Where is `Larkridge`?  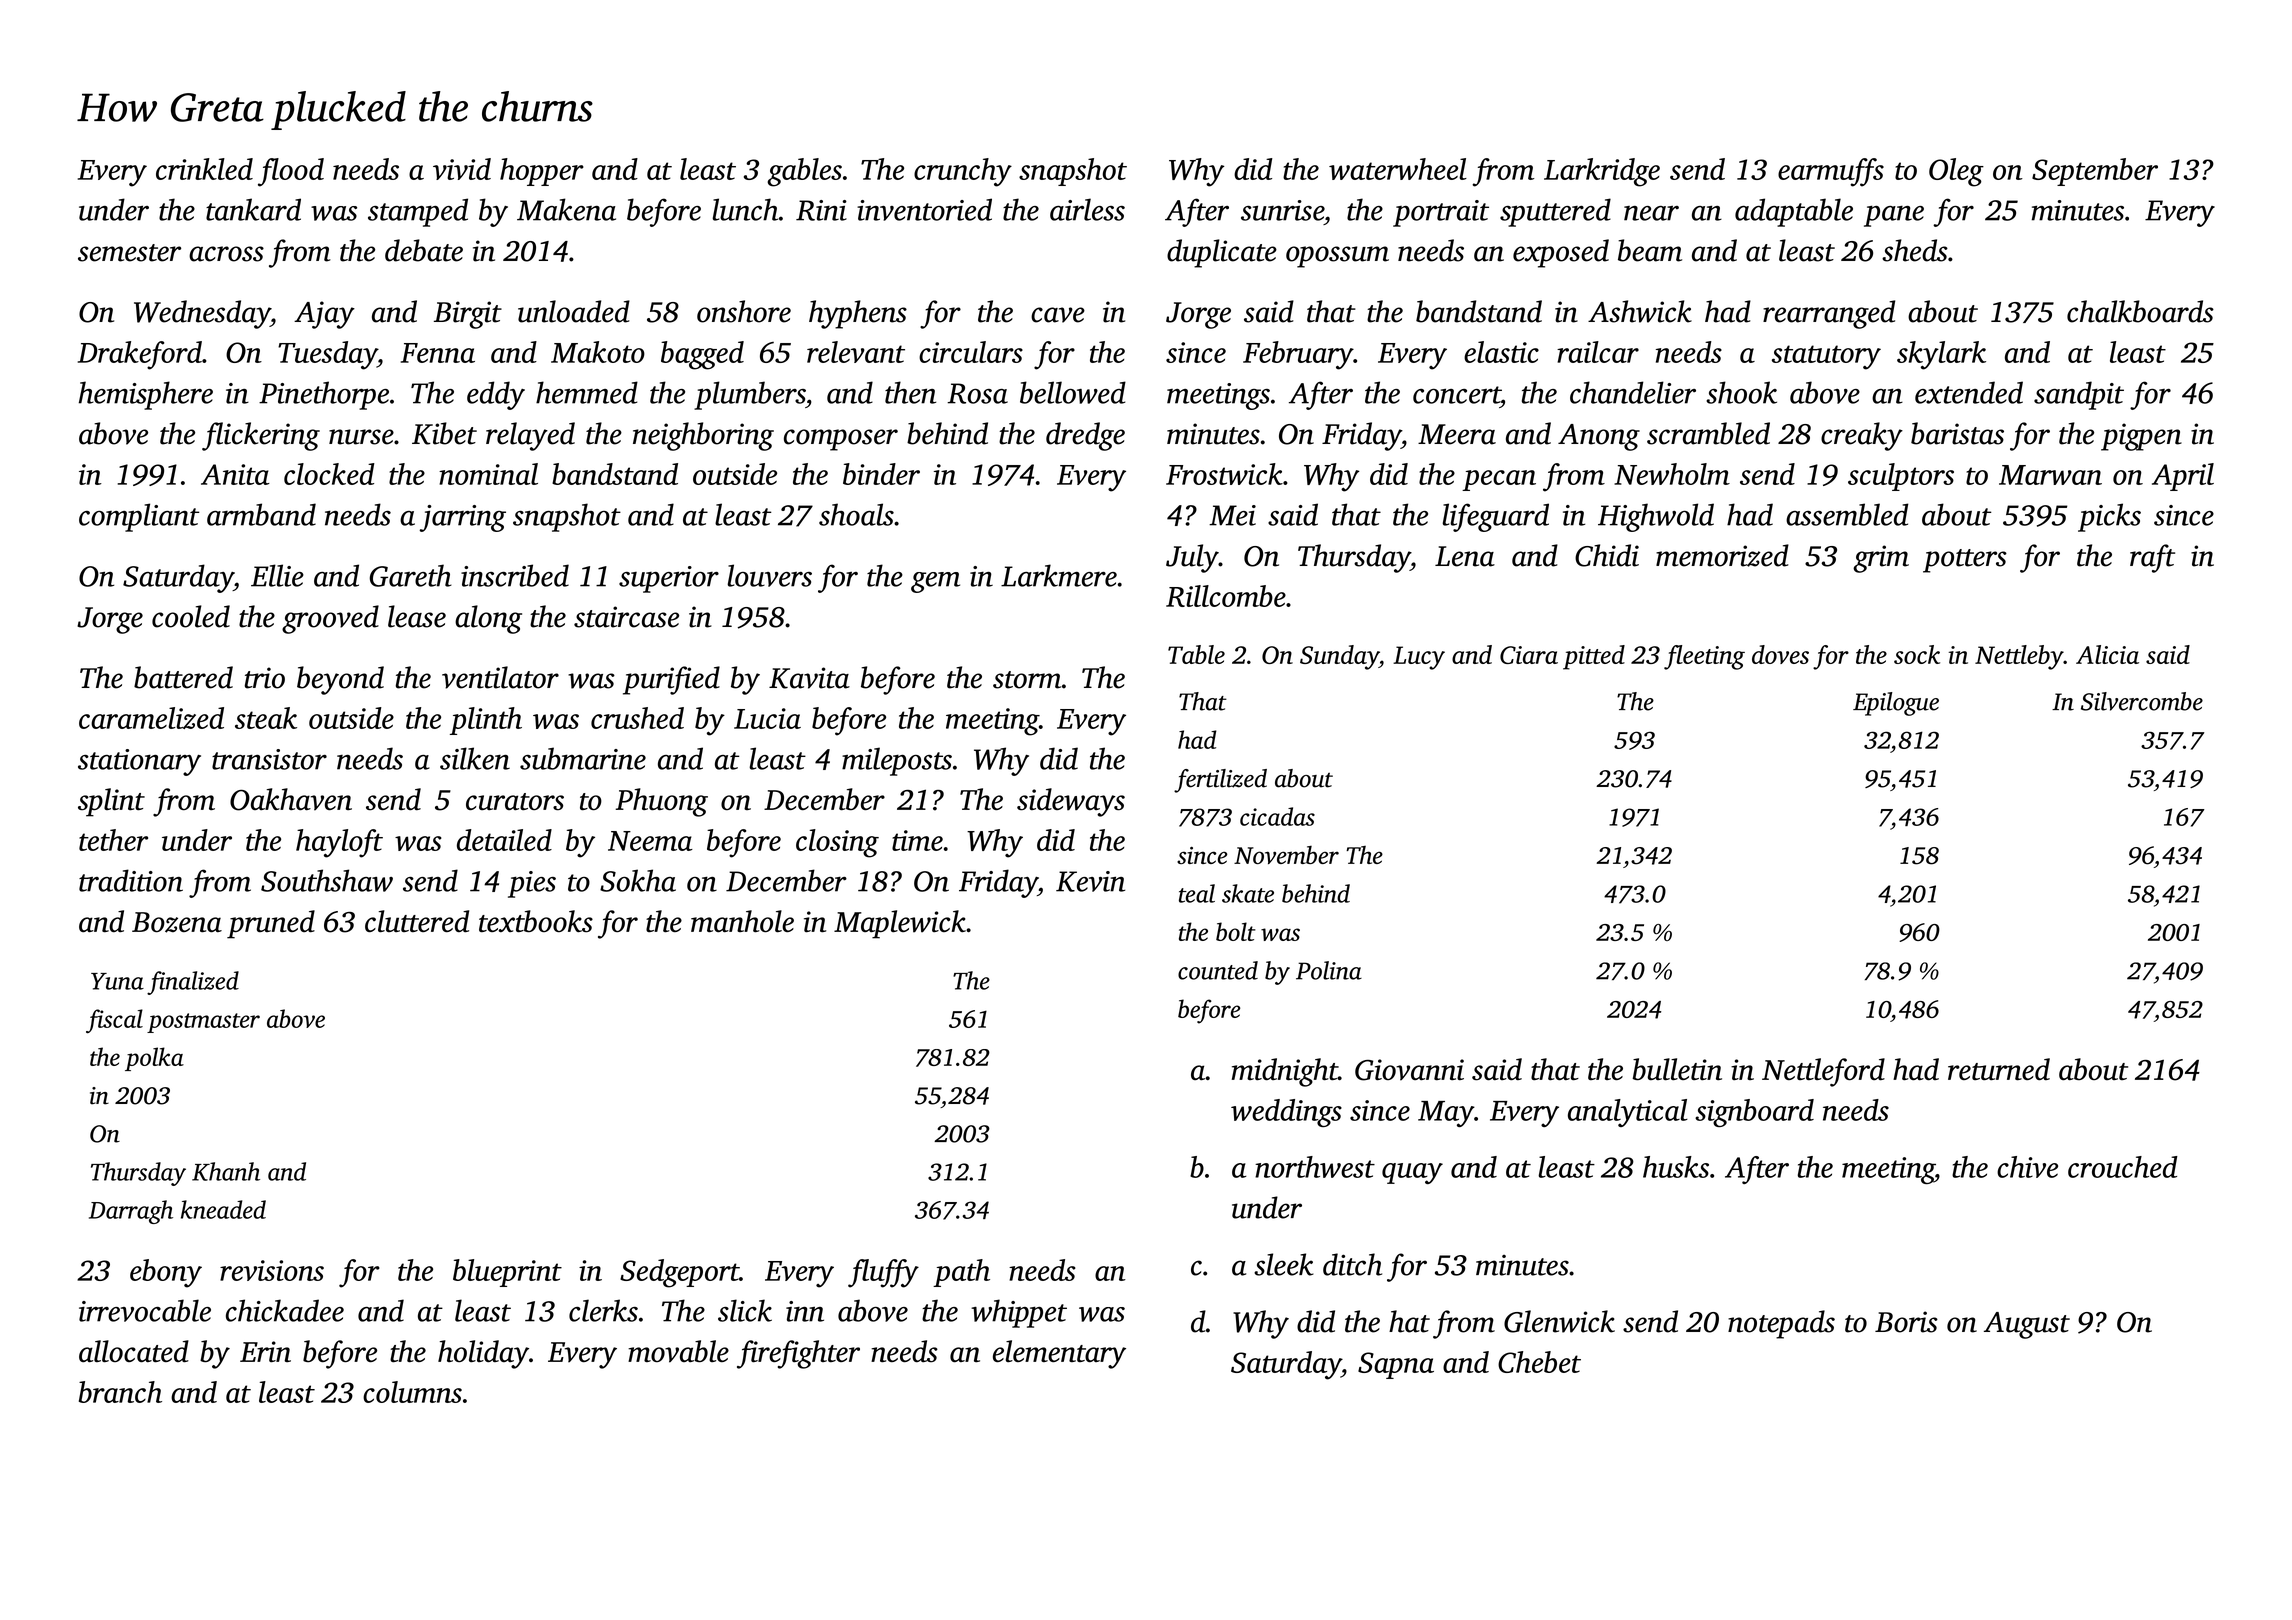 Larkridge is located at coordinates (1602, 172).
